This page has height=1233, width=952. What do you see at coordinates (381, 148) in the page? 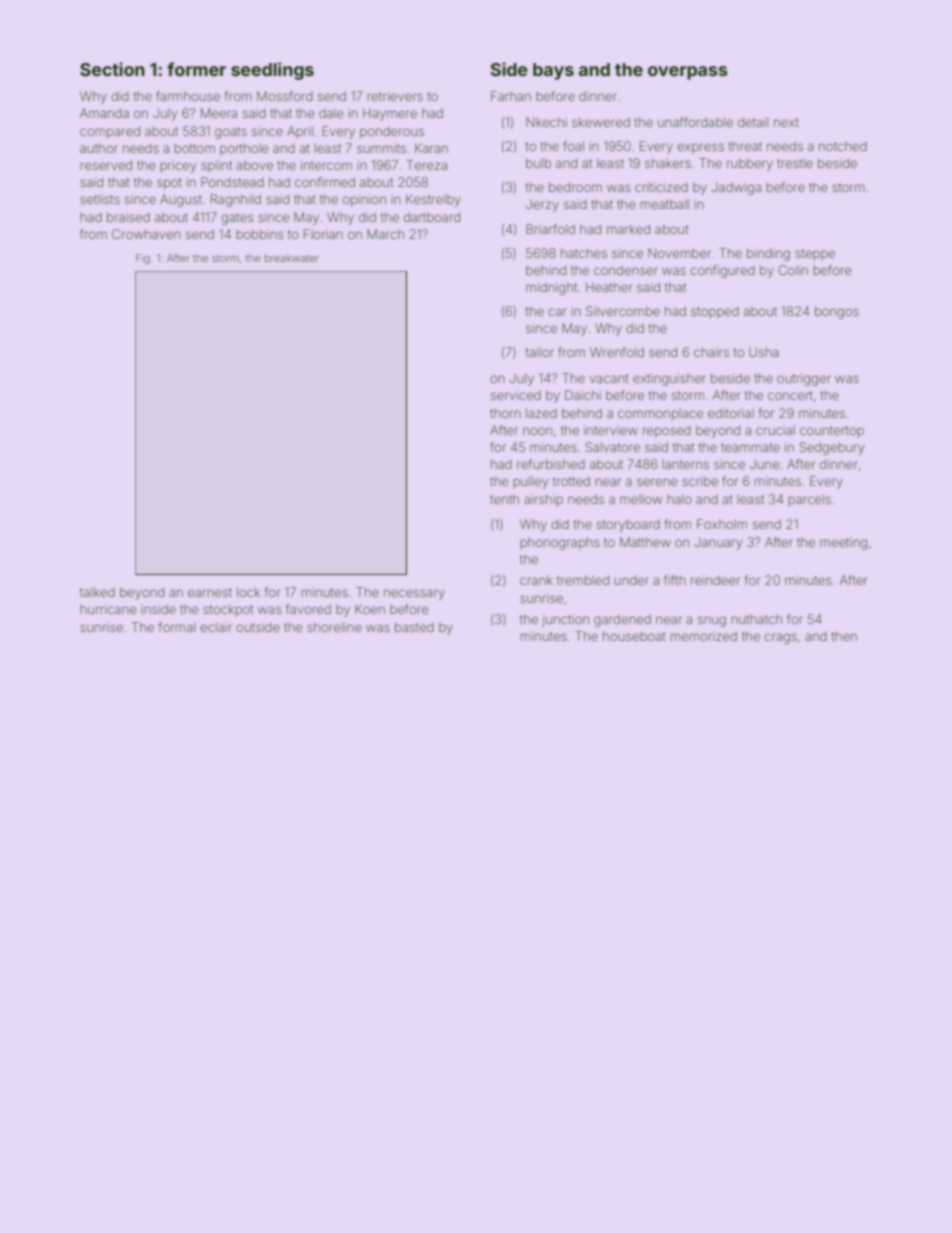
I see `summits` at bounding box center [381, 148].
